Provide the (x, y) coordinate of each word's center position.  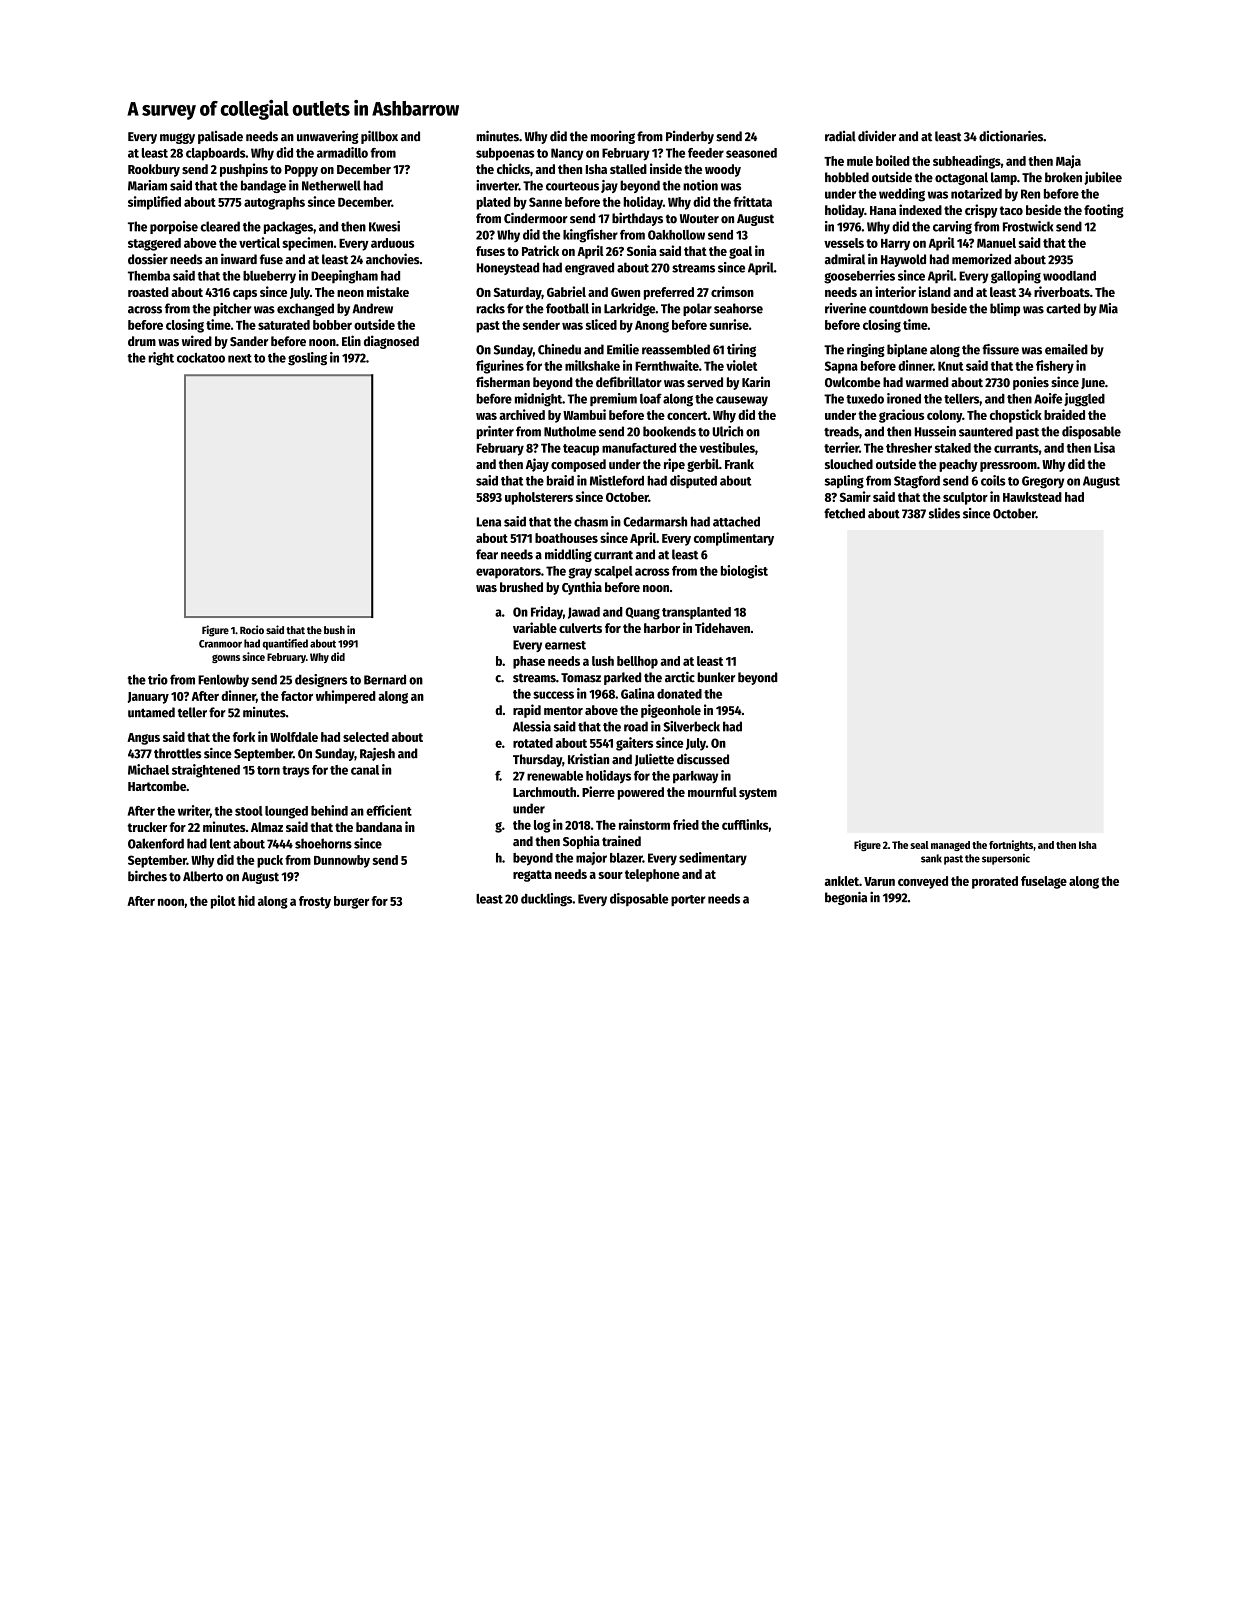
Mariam (147, 185)
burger (351, 902)
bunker (716, 677)
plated (493, 203)
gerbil (703, 465)
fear (487, 554)
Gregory (1043, 482)
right (161, 359)
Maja (1068, 162)
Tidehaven (722, 627)
